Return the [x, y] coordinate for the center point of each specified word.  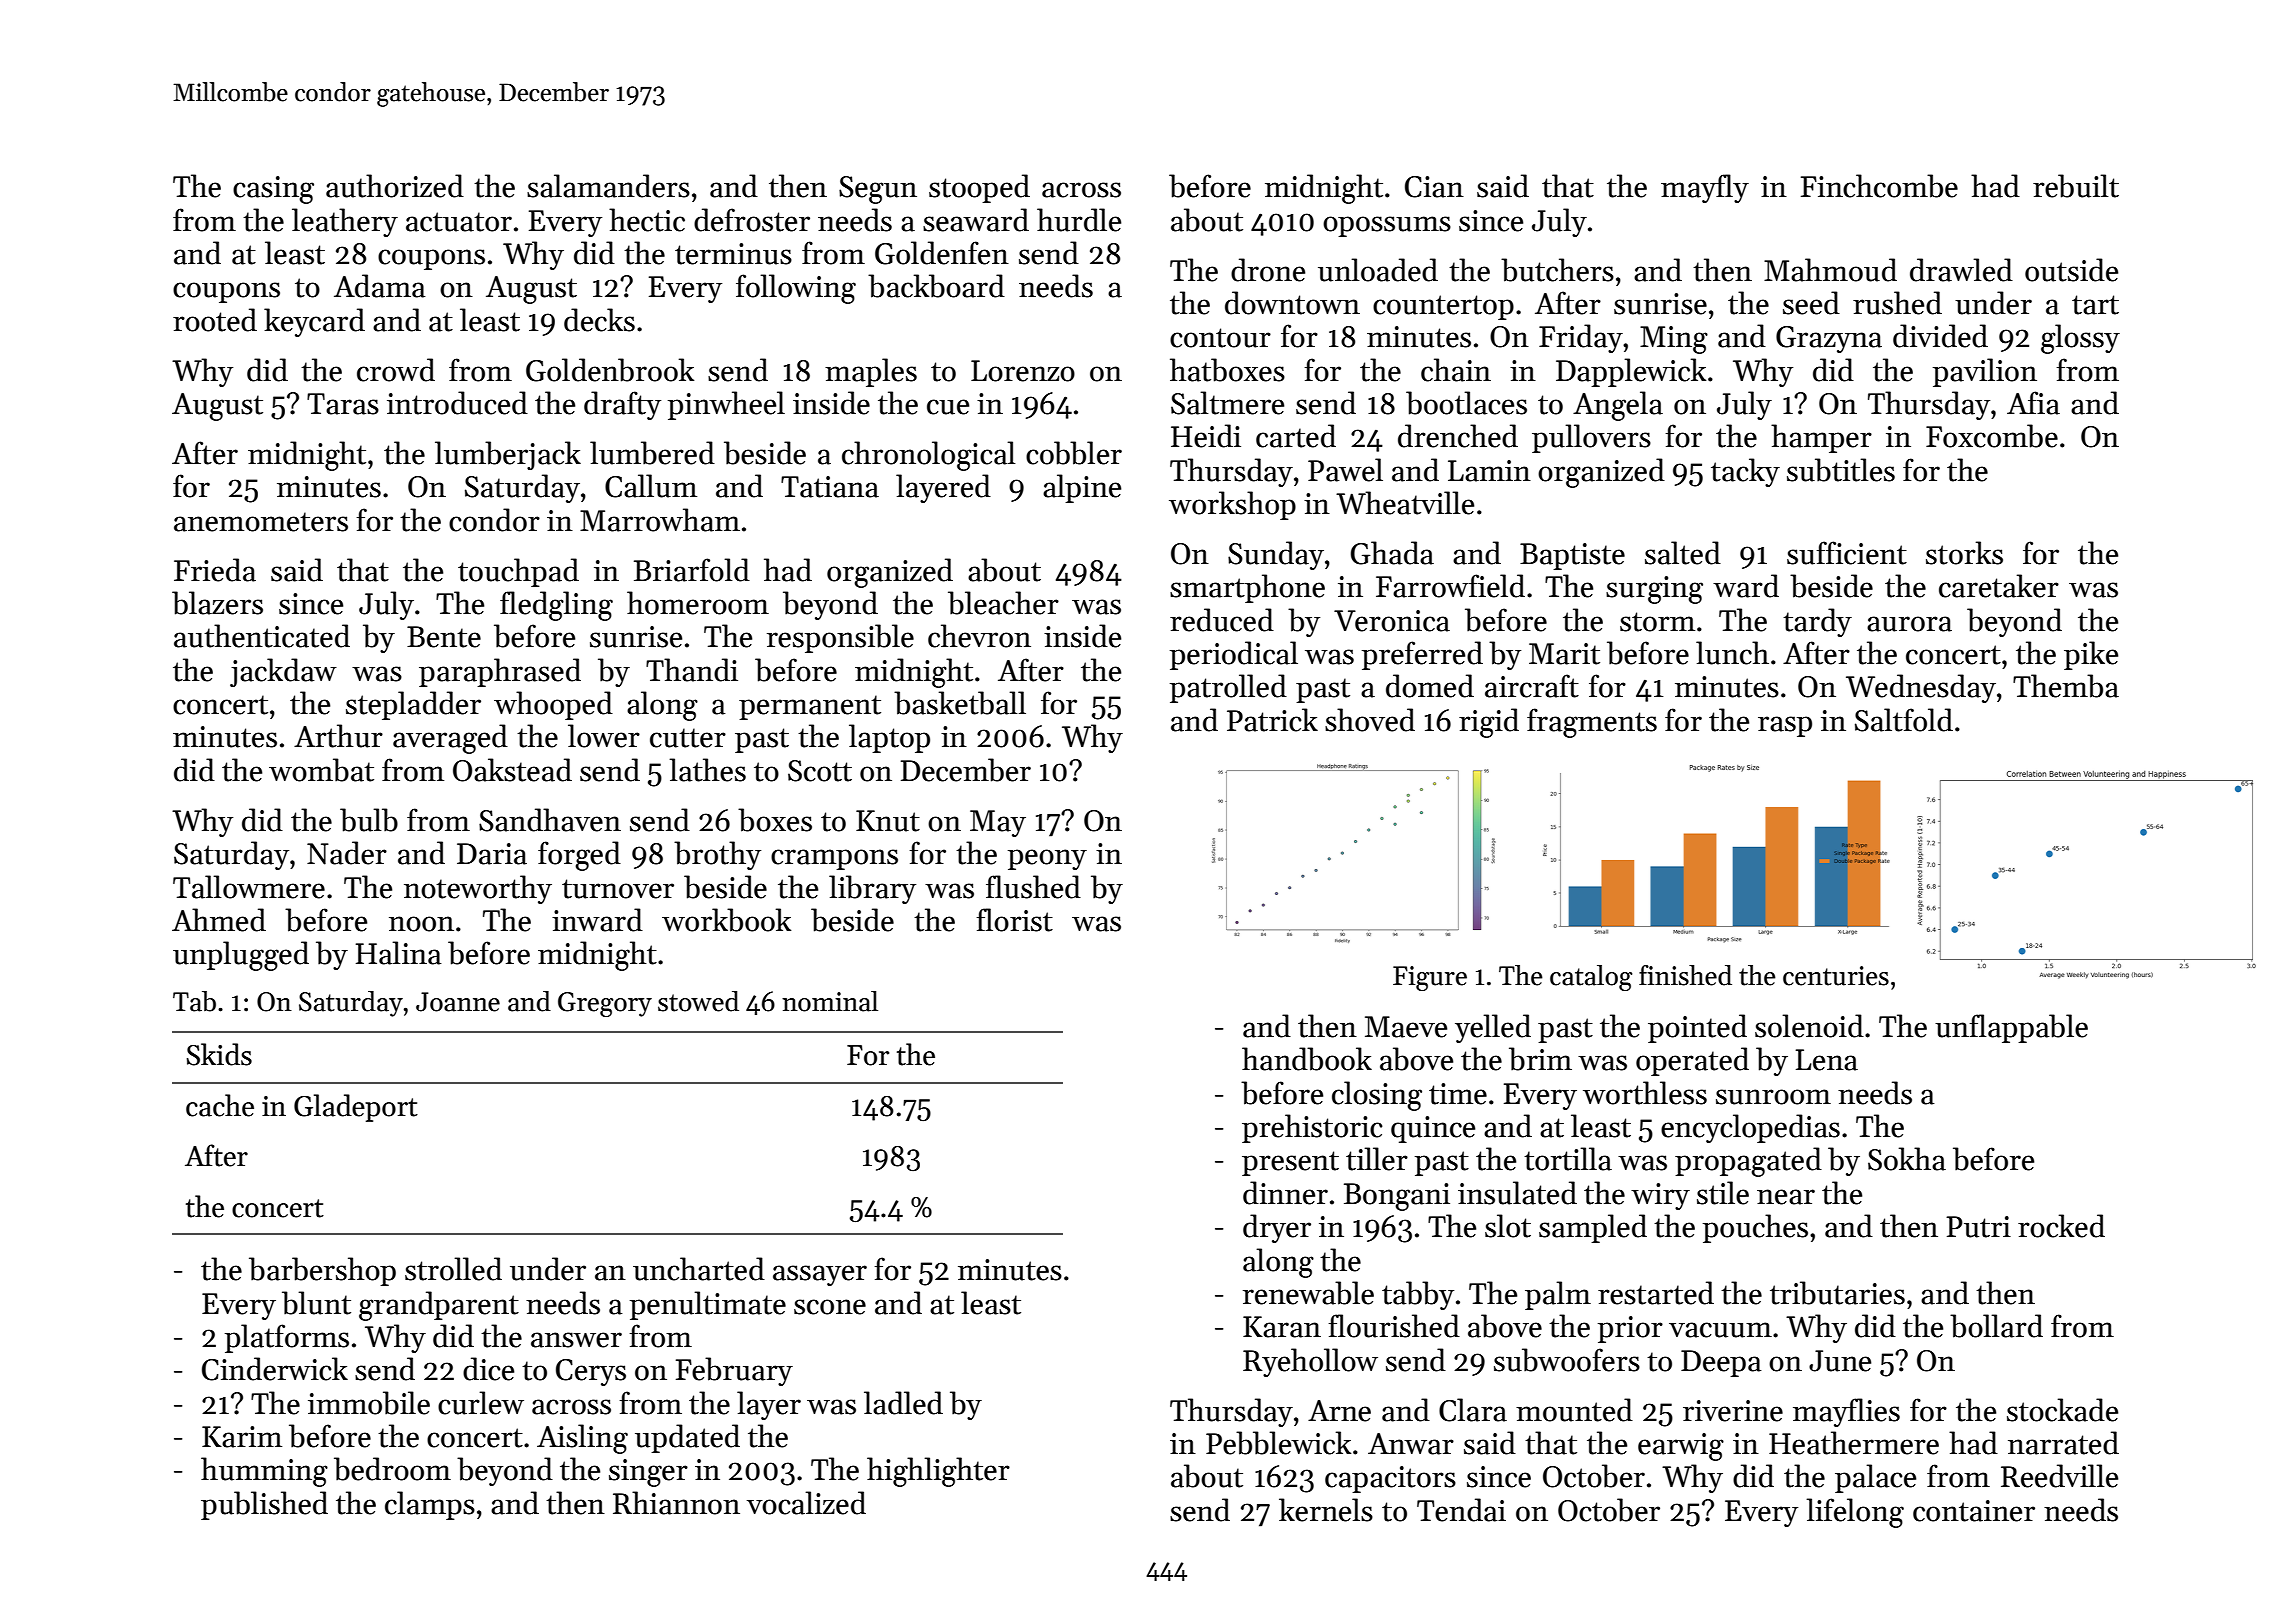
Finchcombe [1879, 186]
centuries [1836, 976]
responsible [840, 638]
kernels [1326, 1510]
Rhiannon [676, 1503]
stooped [979, 188]
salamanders [608, 186]
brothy [717, 855]
